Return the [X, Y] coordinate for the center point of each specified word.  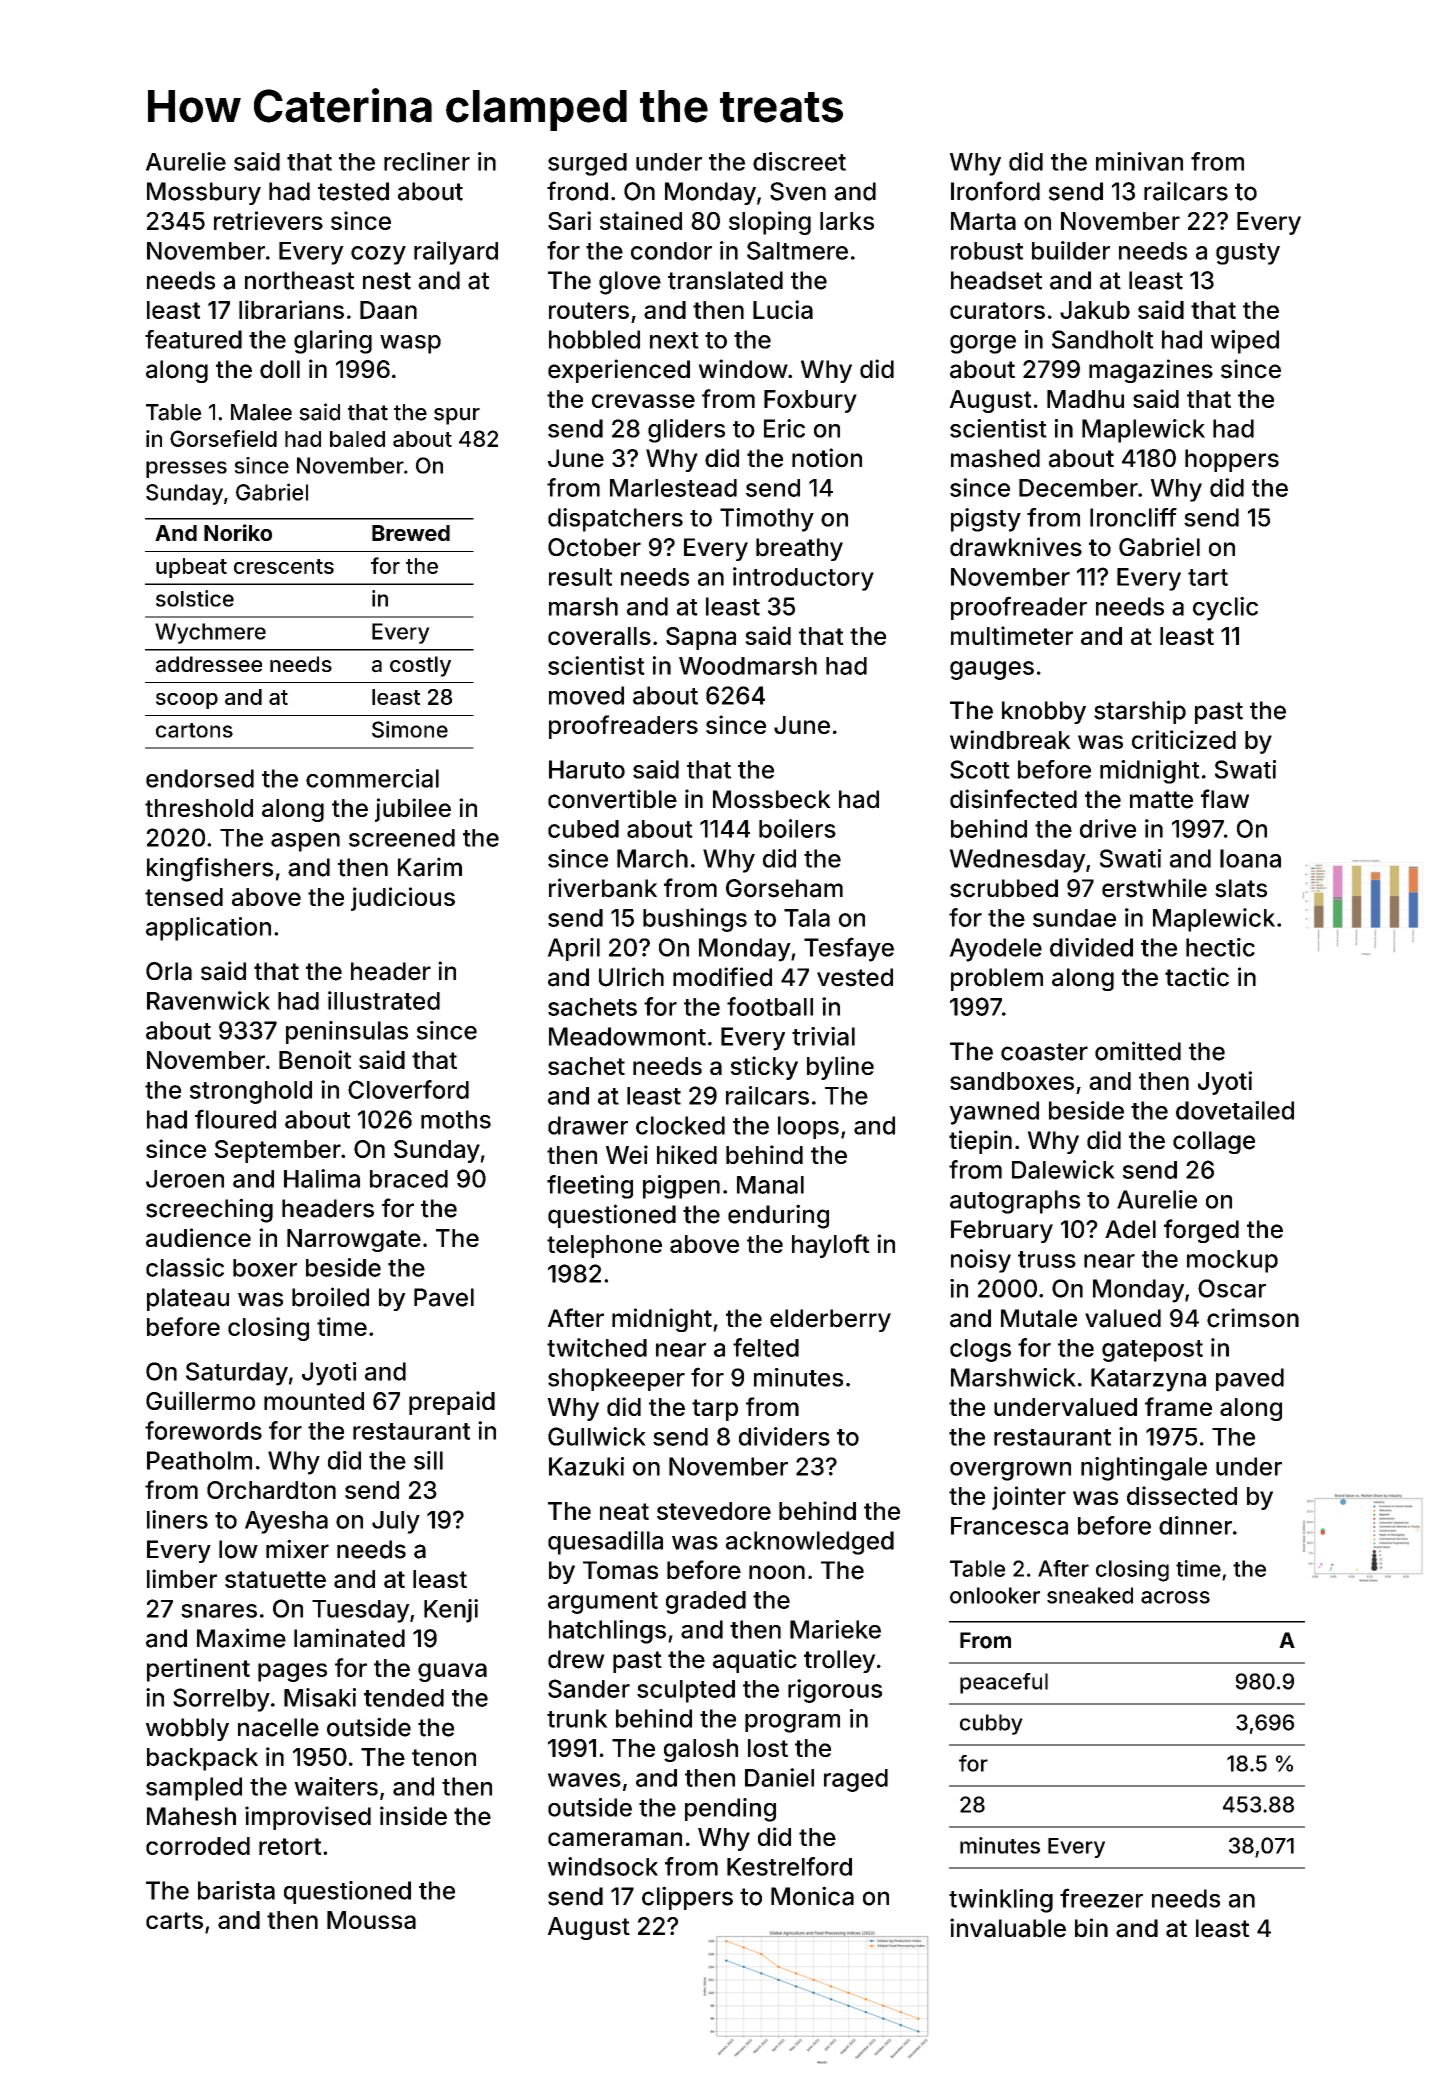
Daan [388, 310]
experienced [619, 371]
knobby [1044, 712]
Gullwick [597, 1436]
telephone [604, 1246]
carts [174, 1920]
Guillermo [200, 1400]
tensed [184, 897]
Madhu [1085, 399]
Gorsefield [223, 438]
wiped [1245, 342]
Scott [980, 769]
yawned [994, 1113]
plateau [188, 1299]
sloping [770, 223]
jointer [1029, 1498]
